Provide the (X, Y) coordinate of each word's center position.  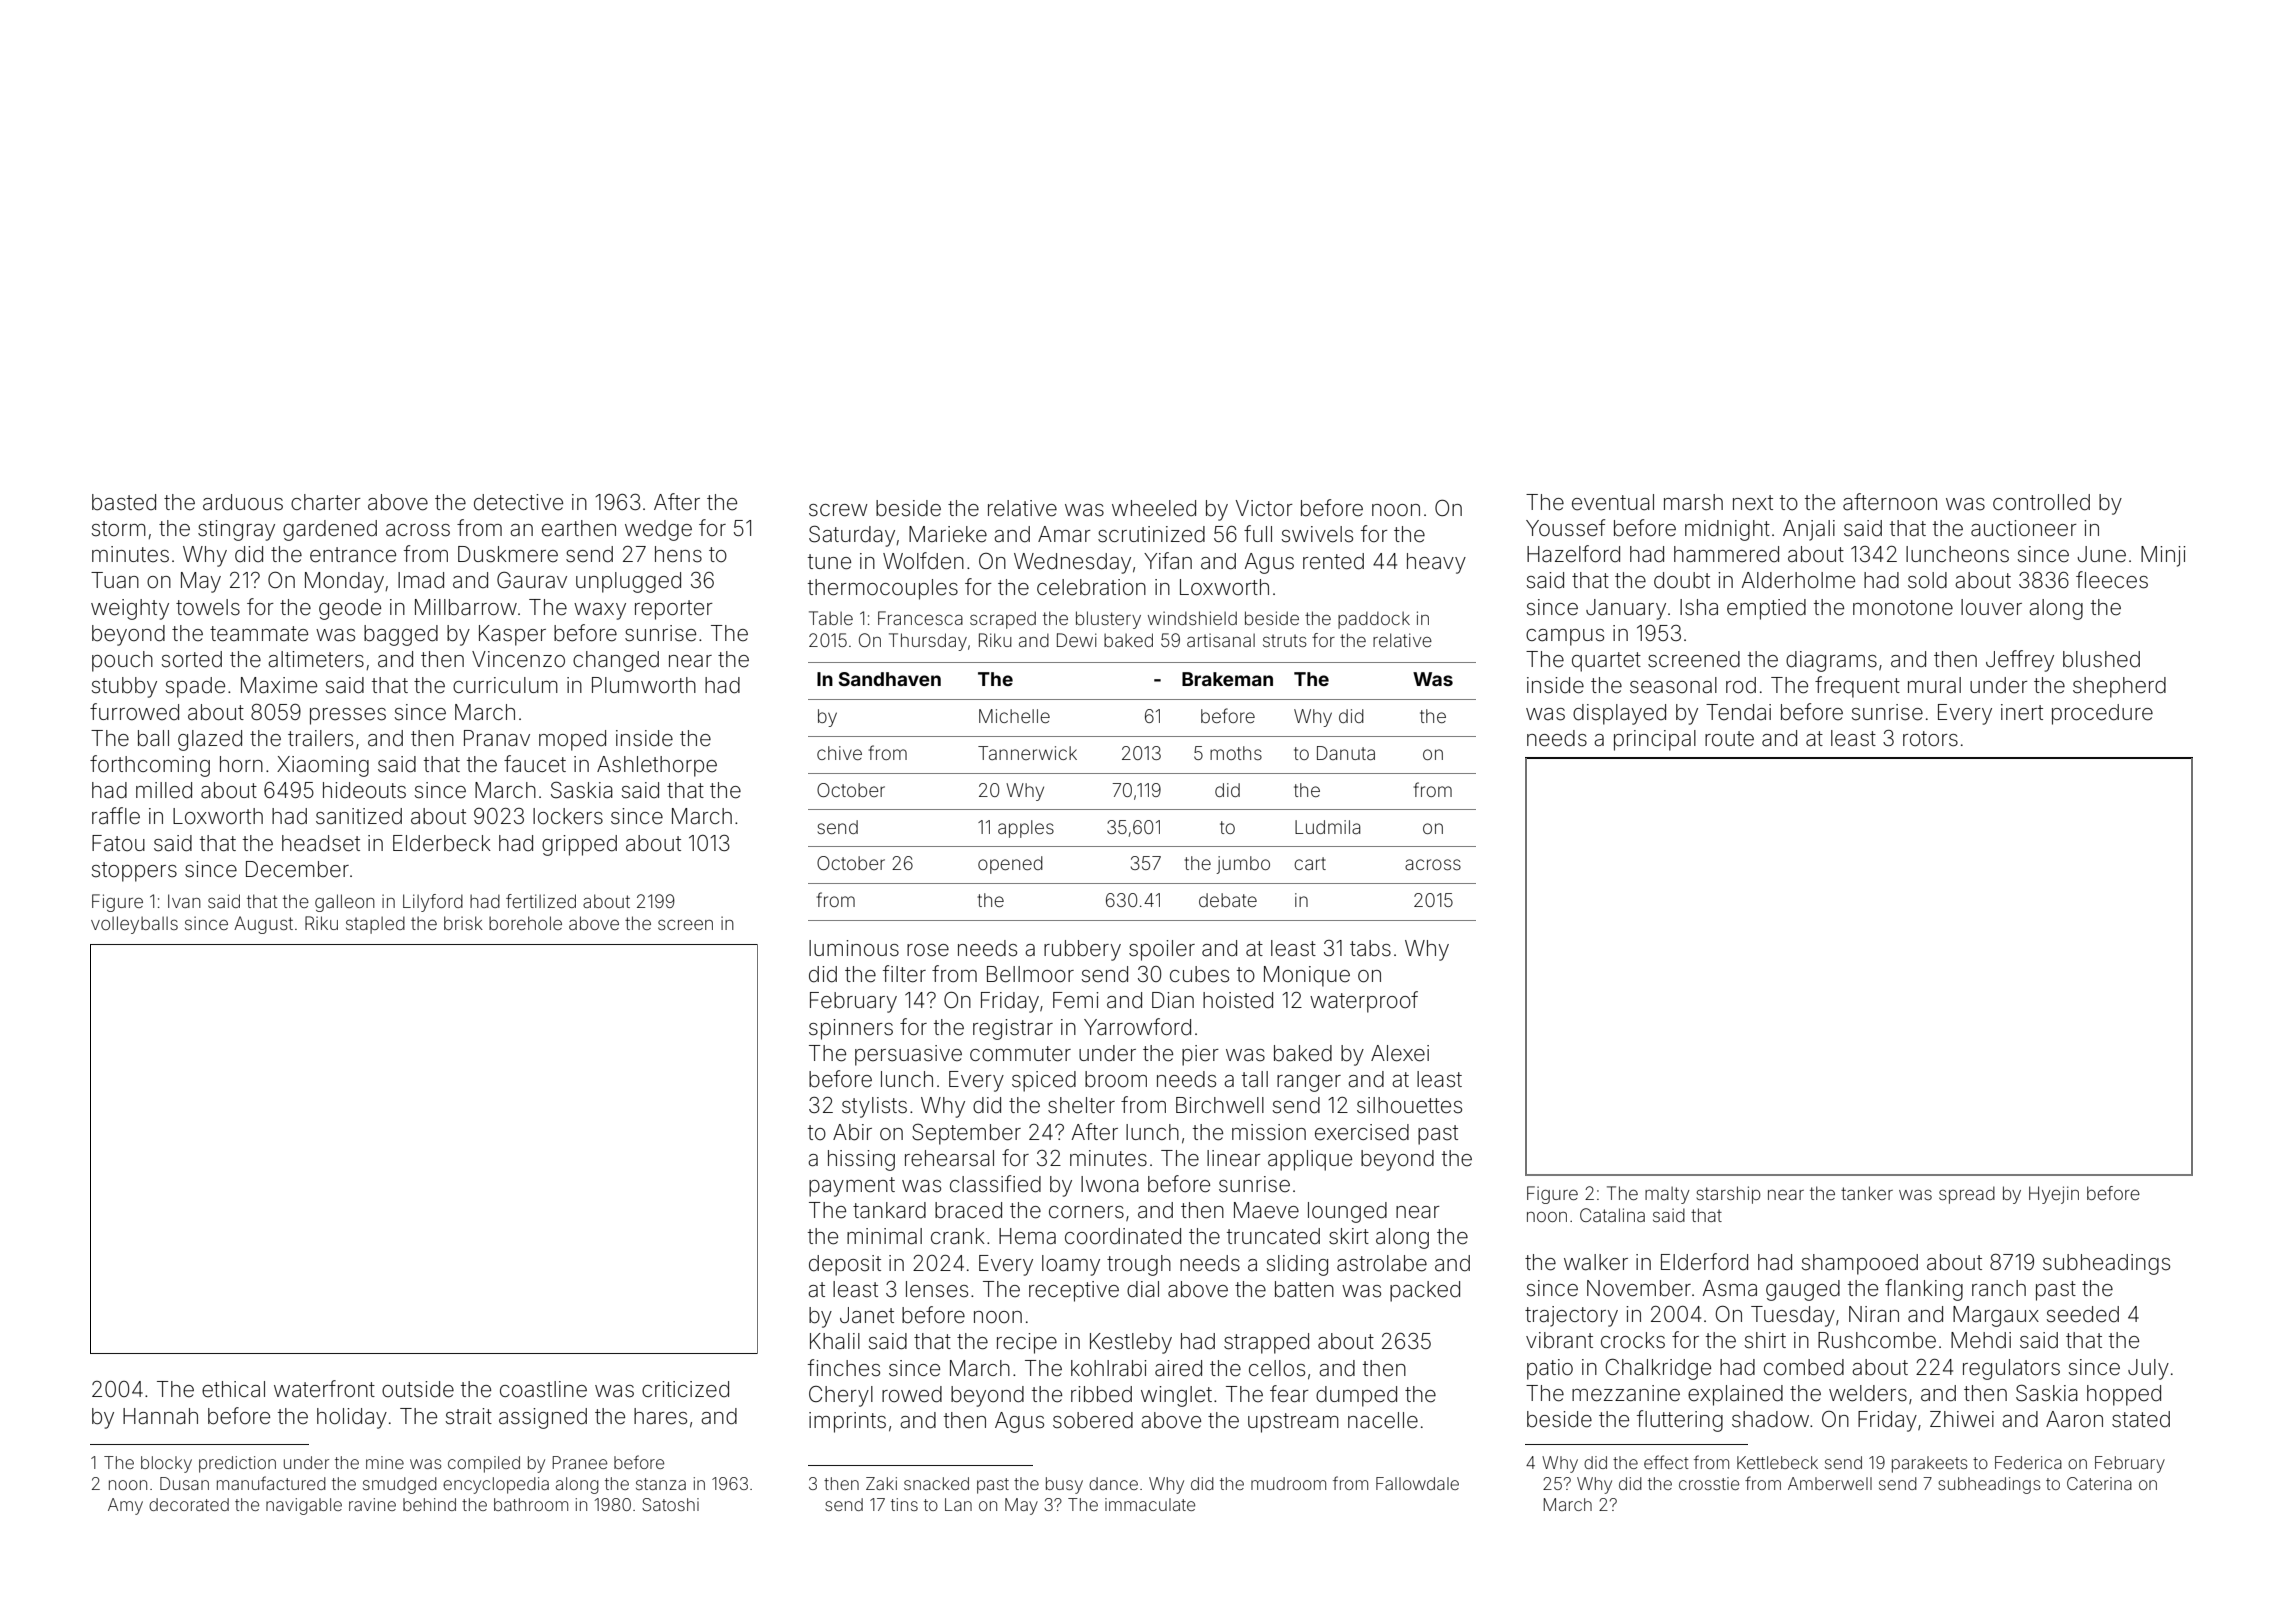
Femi (1076, 1000)
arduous (243, 502)
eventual (1613, 502)
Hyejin (2054, 1195)
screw (838, 510)
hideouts (364, 790)
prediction (237, 1464)
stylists (874, 1107)
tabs (1370, 948)
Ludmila (1327, 827)
